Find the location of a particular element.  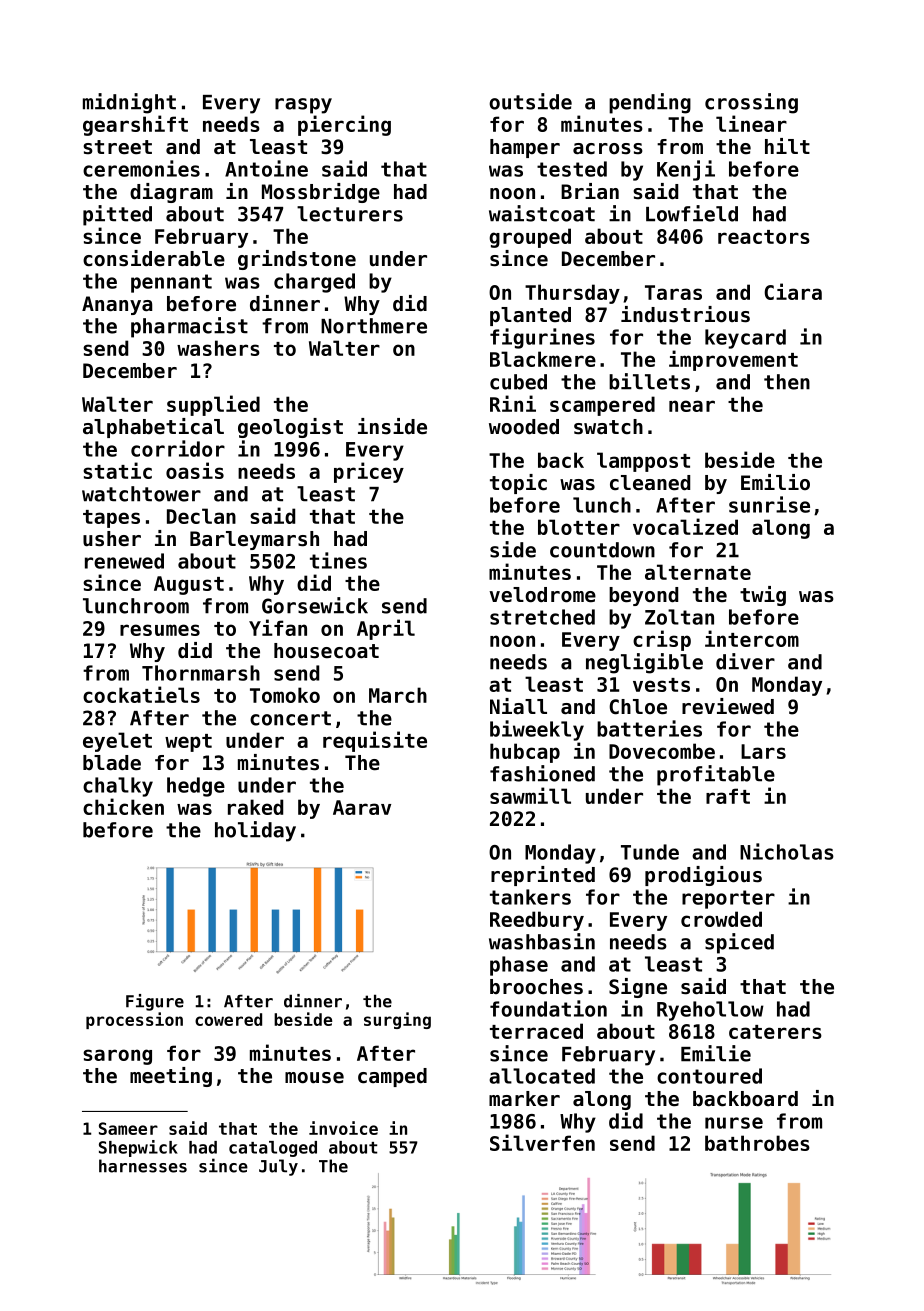

holiday is located at coordinates (255, 831).
